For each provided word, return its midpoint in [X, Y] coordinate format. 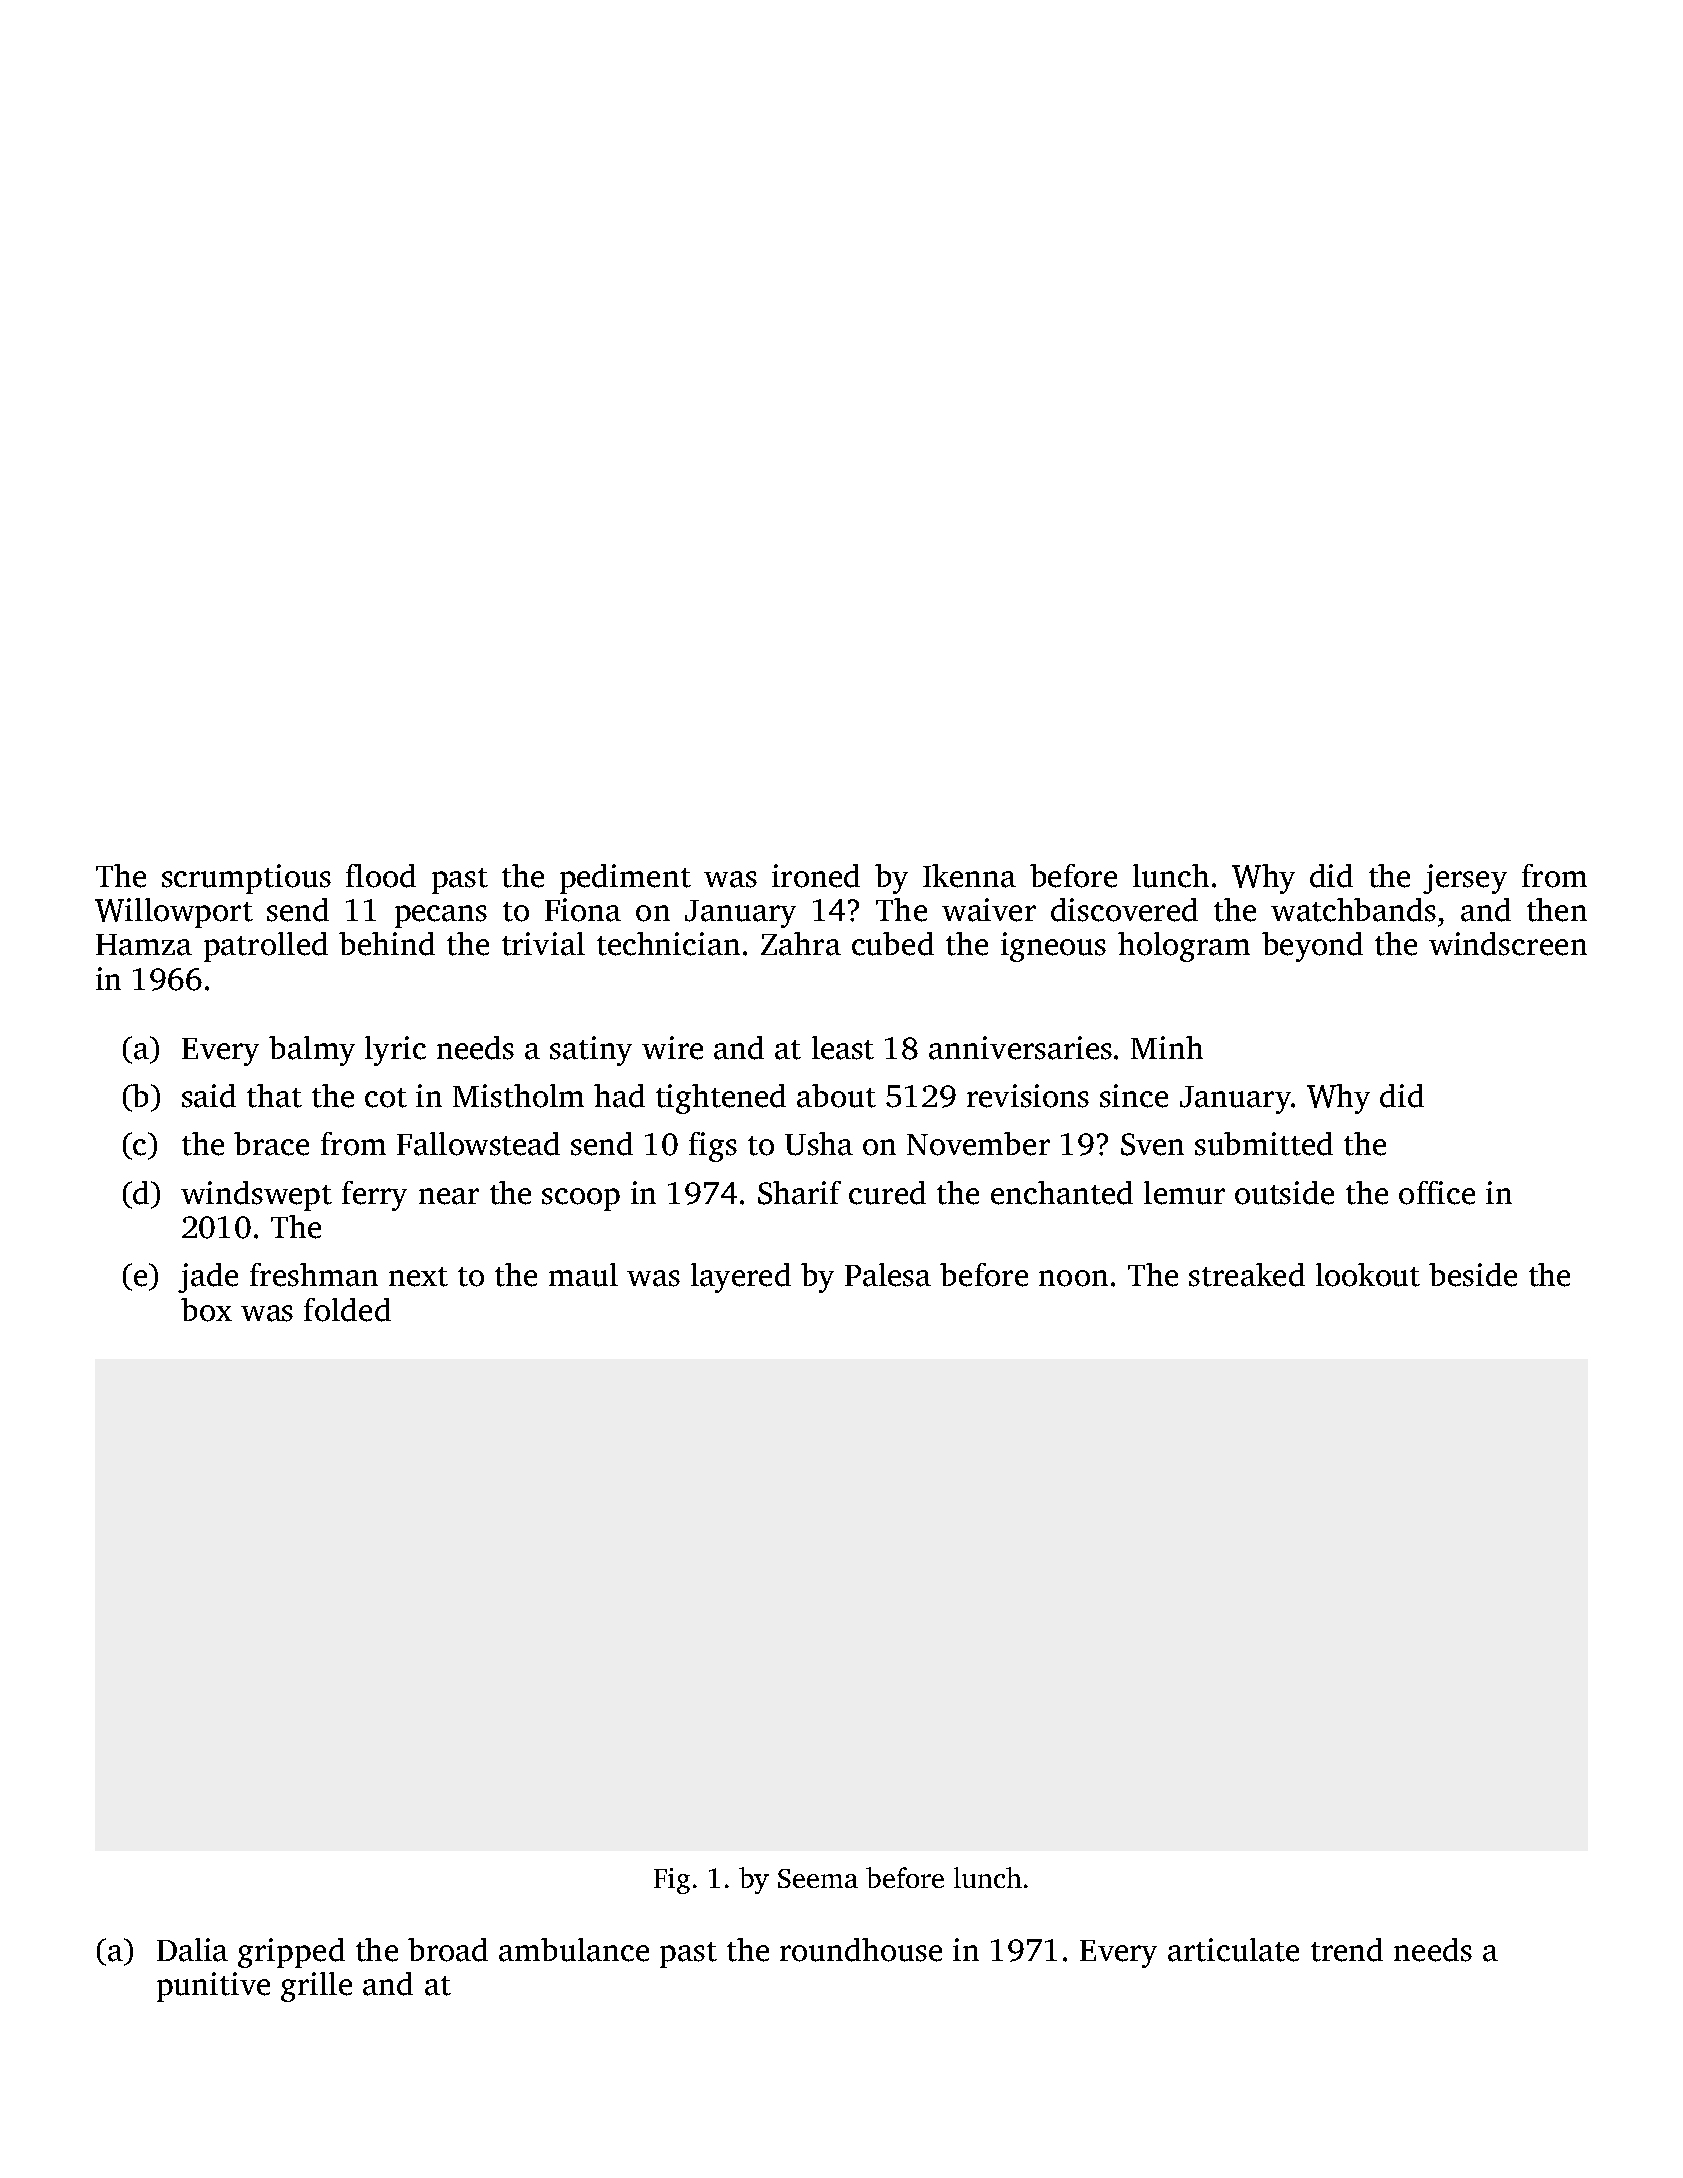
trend [1347, 1950]
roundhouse [861, 1950]
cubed [893, 944]
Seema [818, 1878]
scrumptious [246, 879]
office [1437, 1193]
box [206, 1310]
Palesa [888, 1275]
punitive [213, 1987]
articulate [1233, 1950]
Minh [1167, 1047]
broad [448, 1950]
